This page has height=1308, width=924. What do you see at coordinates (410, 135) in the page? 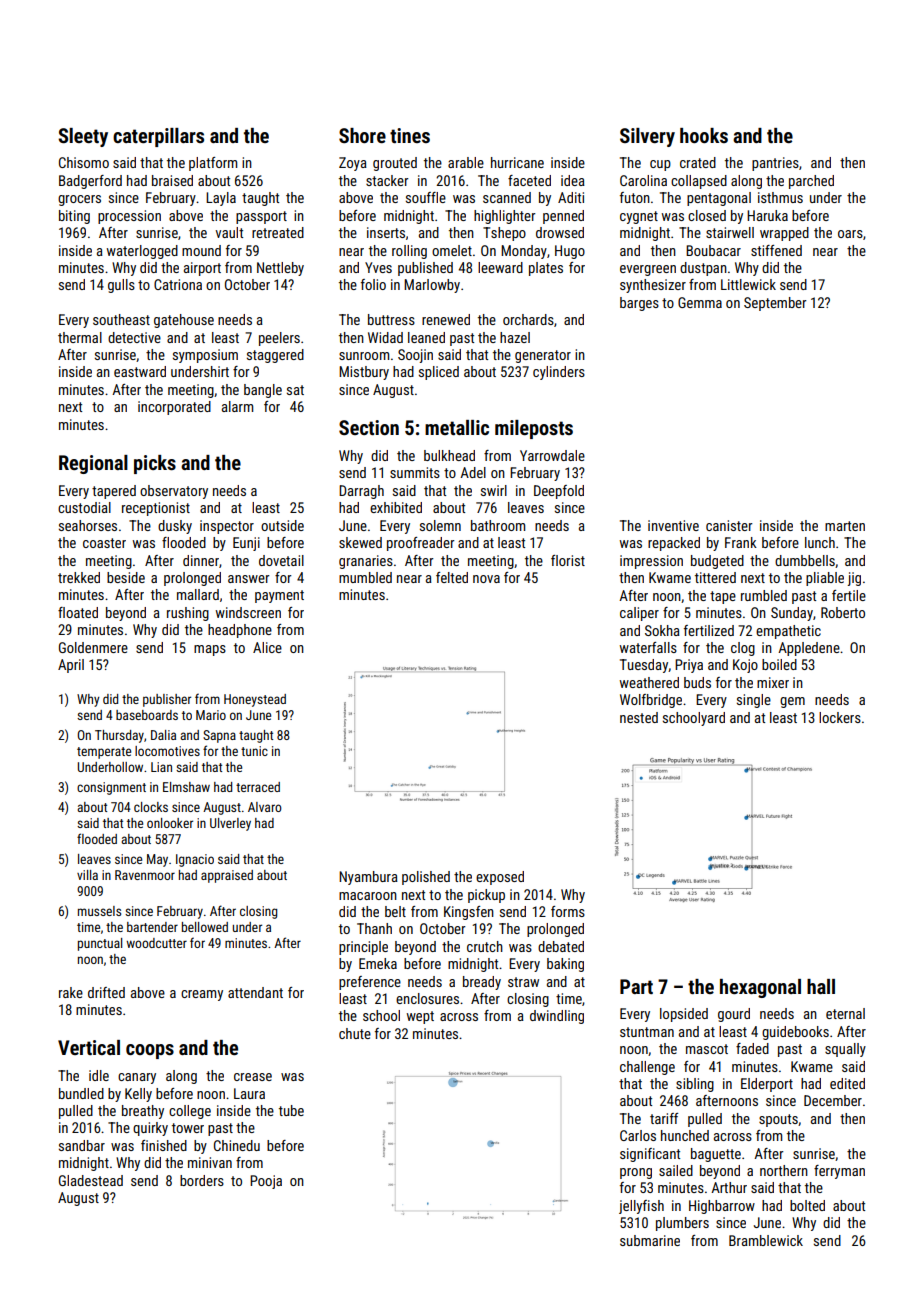
I see `tines` at bounding box center [410, 135].
